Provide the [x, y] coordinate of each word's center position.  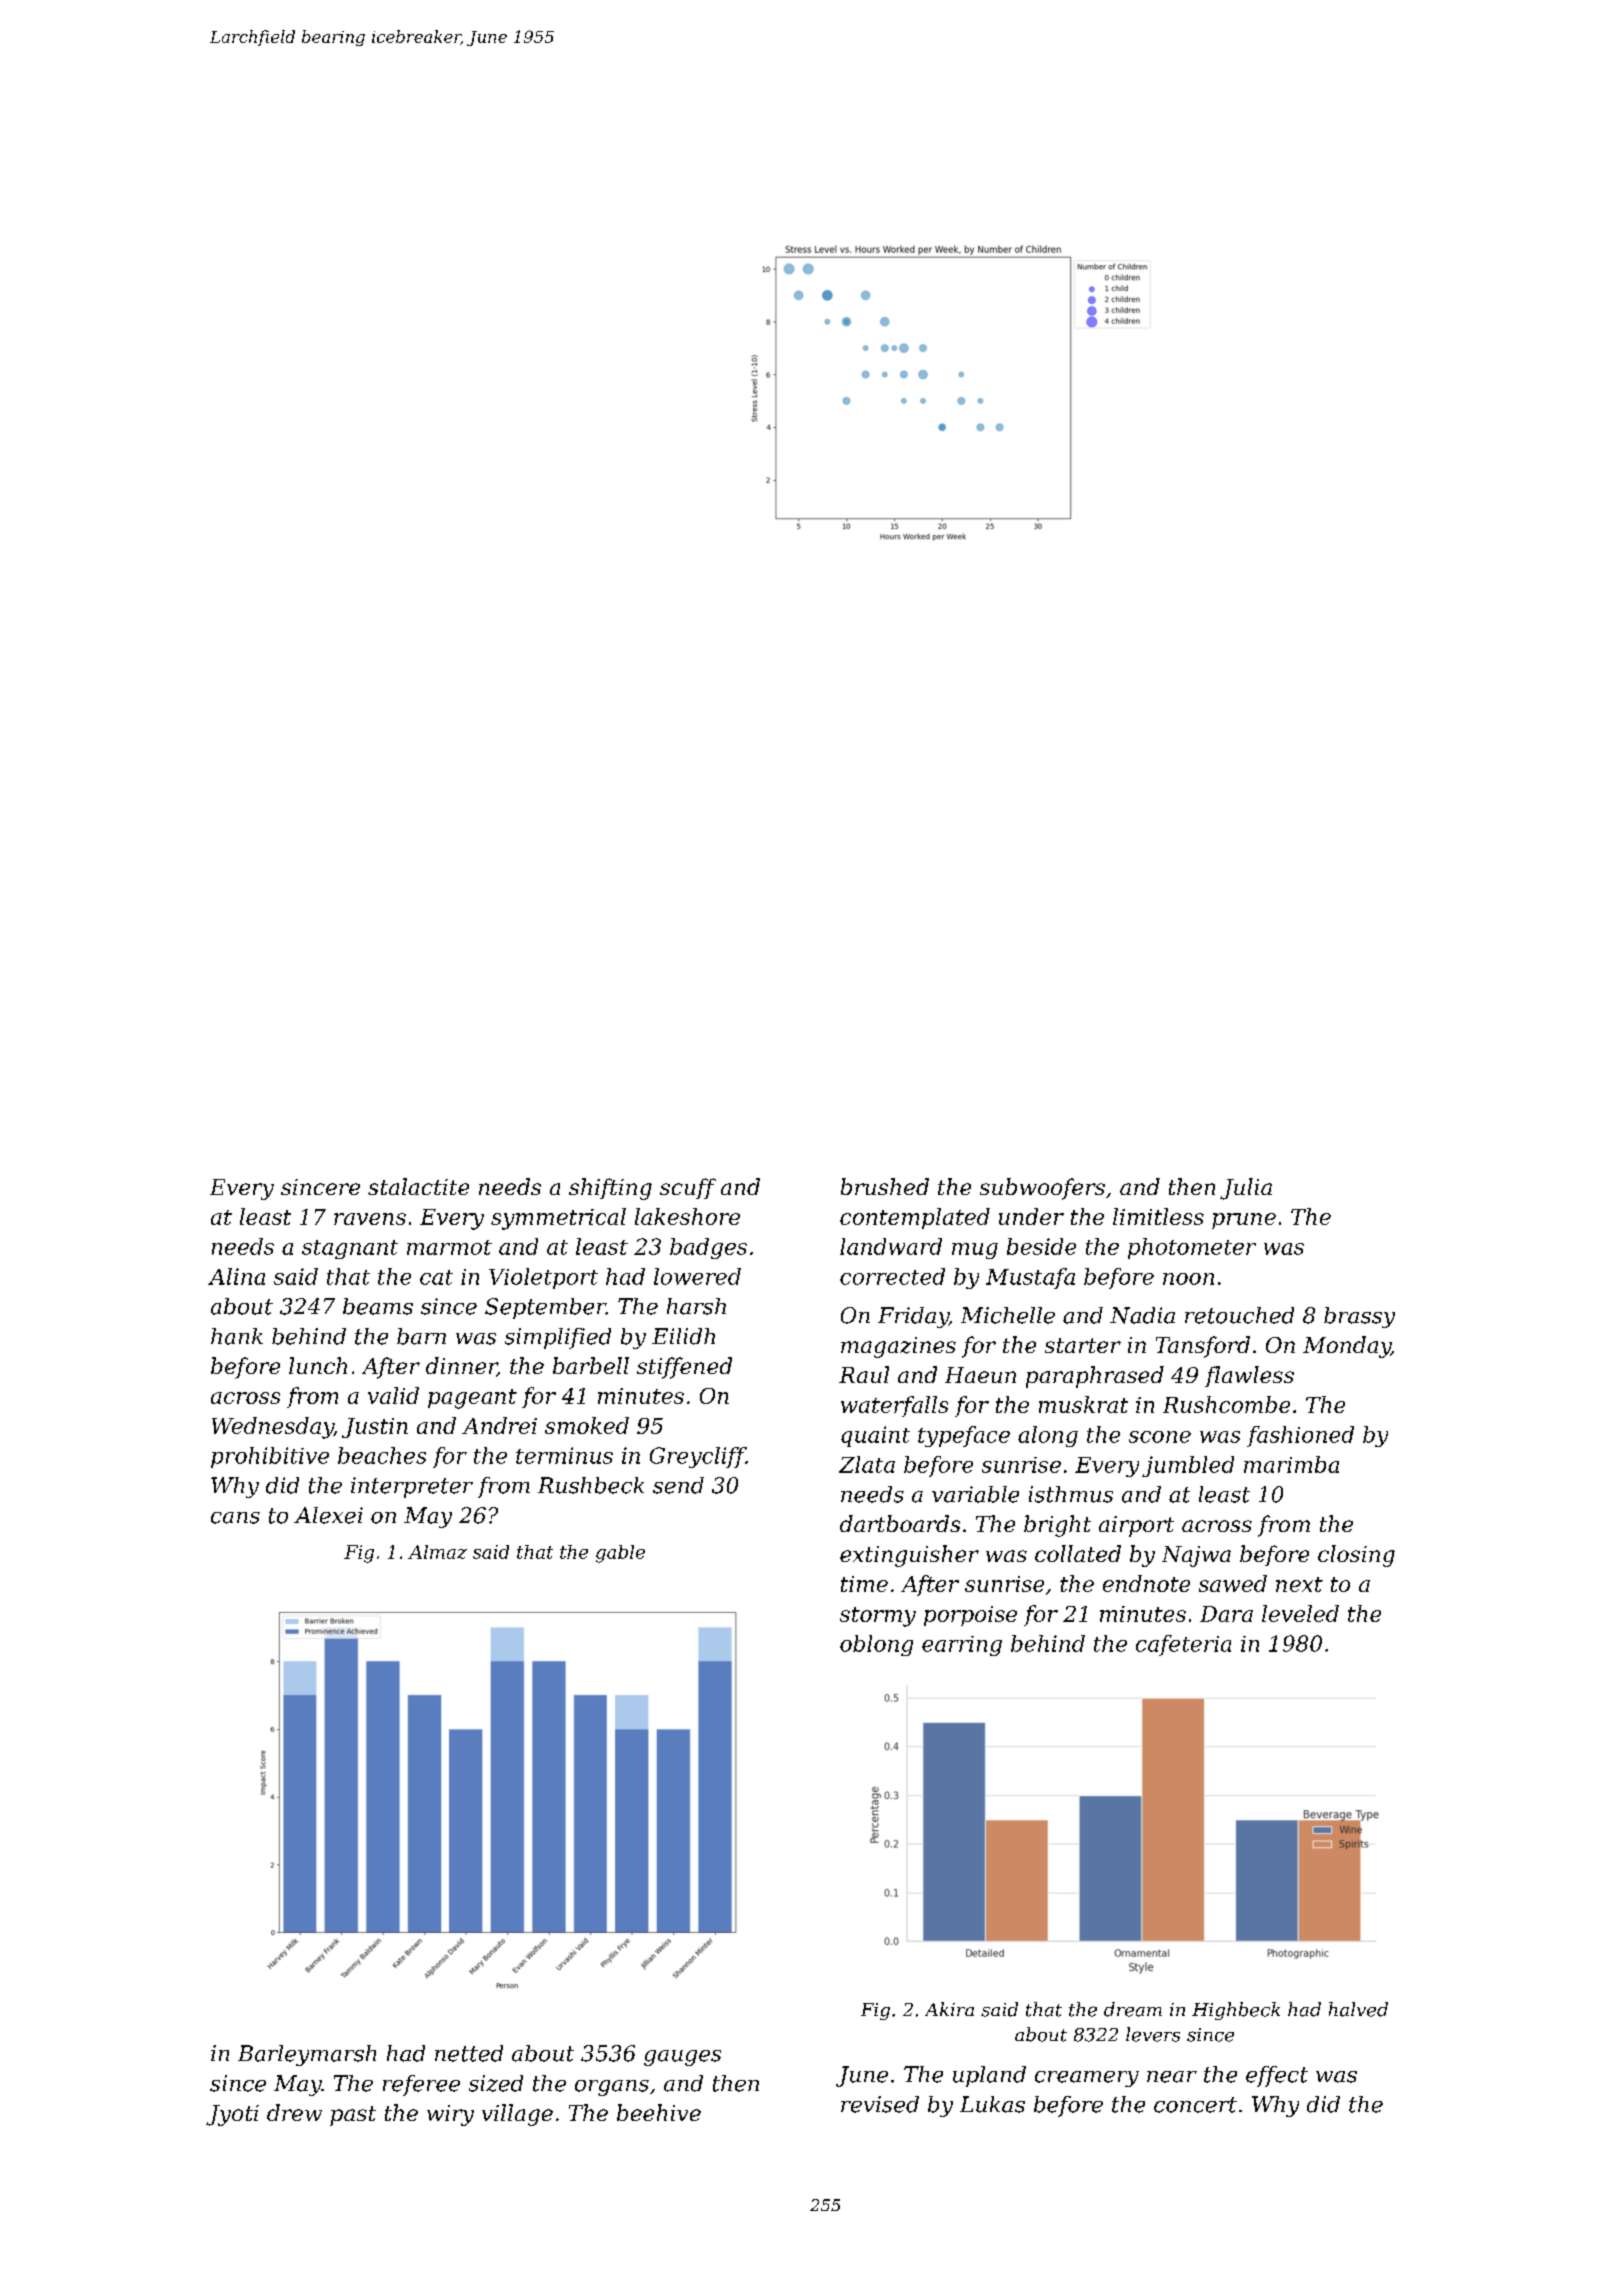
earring [962, 1646]
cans [235, 1518]
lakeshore [687, 1216]
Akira [949, 2009]
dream [1133, 2009]
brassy [1359, 1317]
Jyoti [232, 2115]
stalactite [418, 1186]
